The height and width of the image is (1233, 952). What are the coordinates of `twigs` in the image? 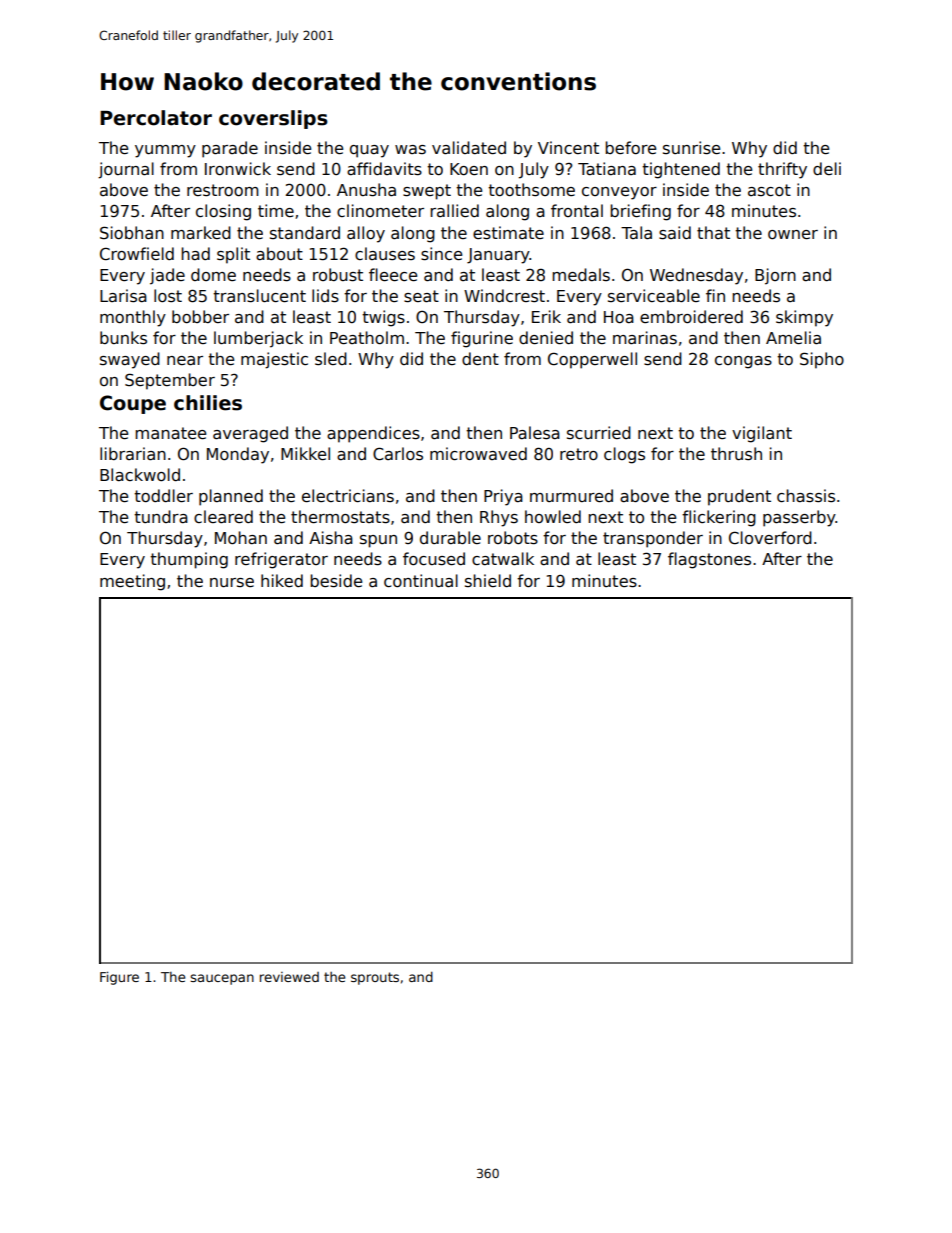 It's located at (383, 318).
